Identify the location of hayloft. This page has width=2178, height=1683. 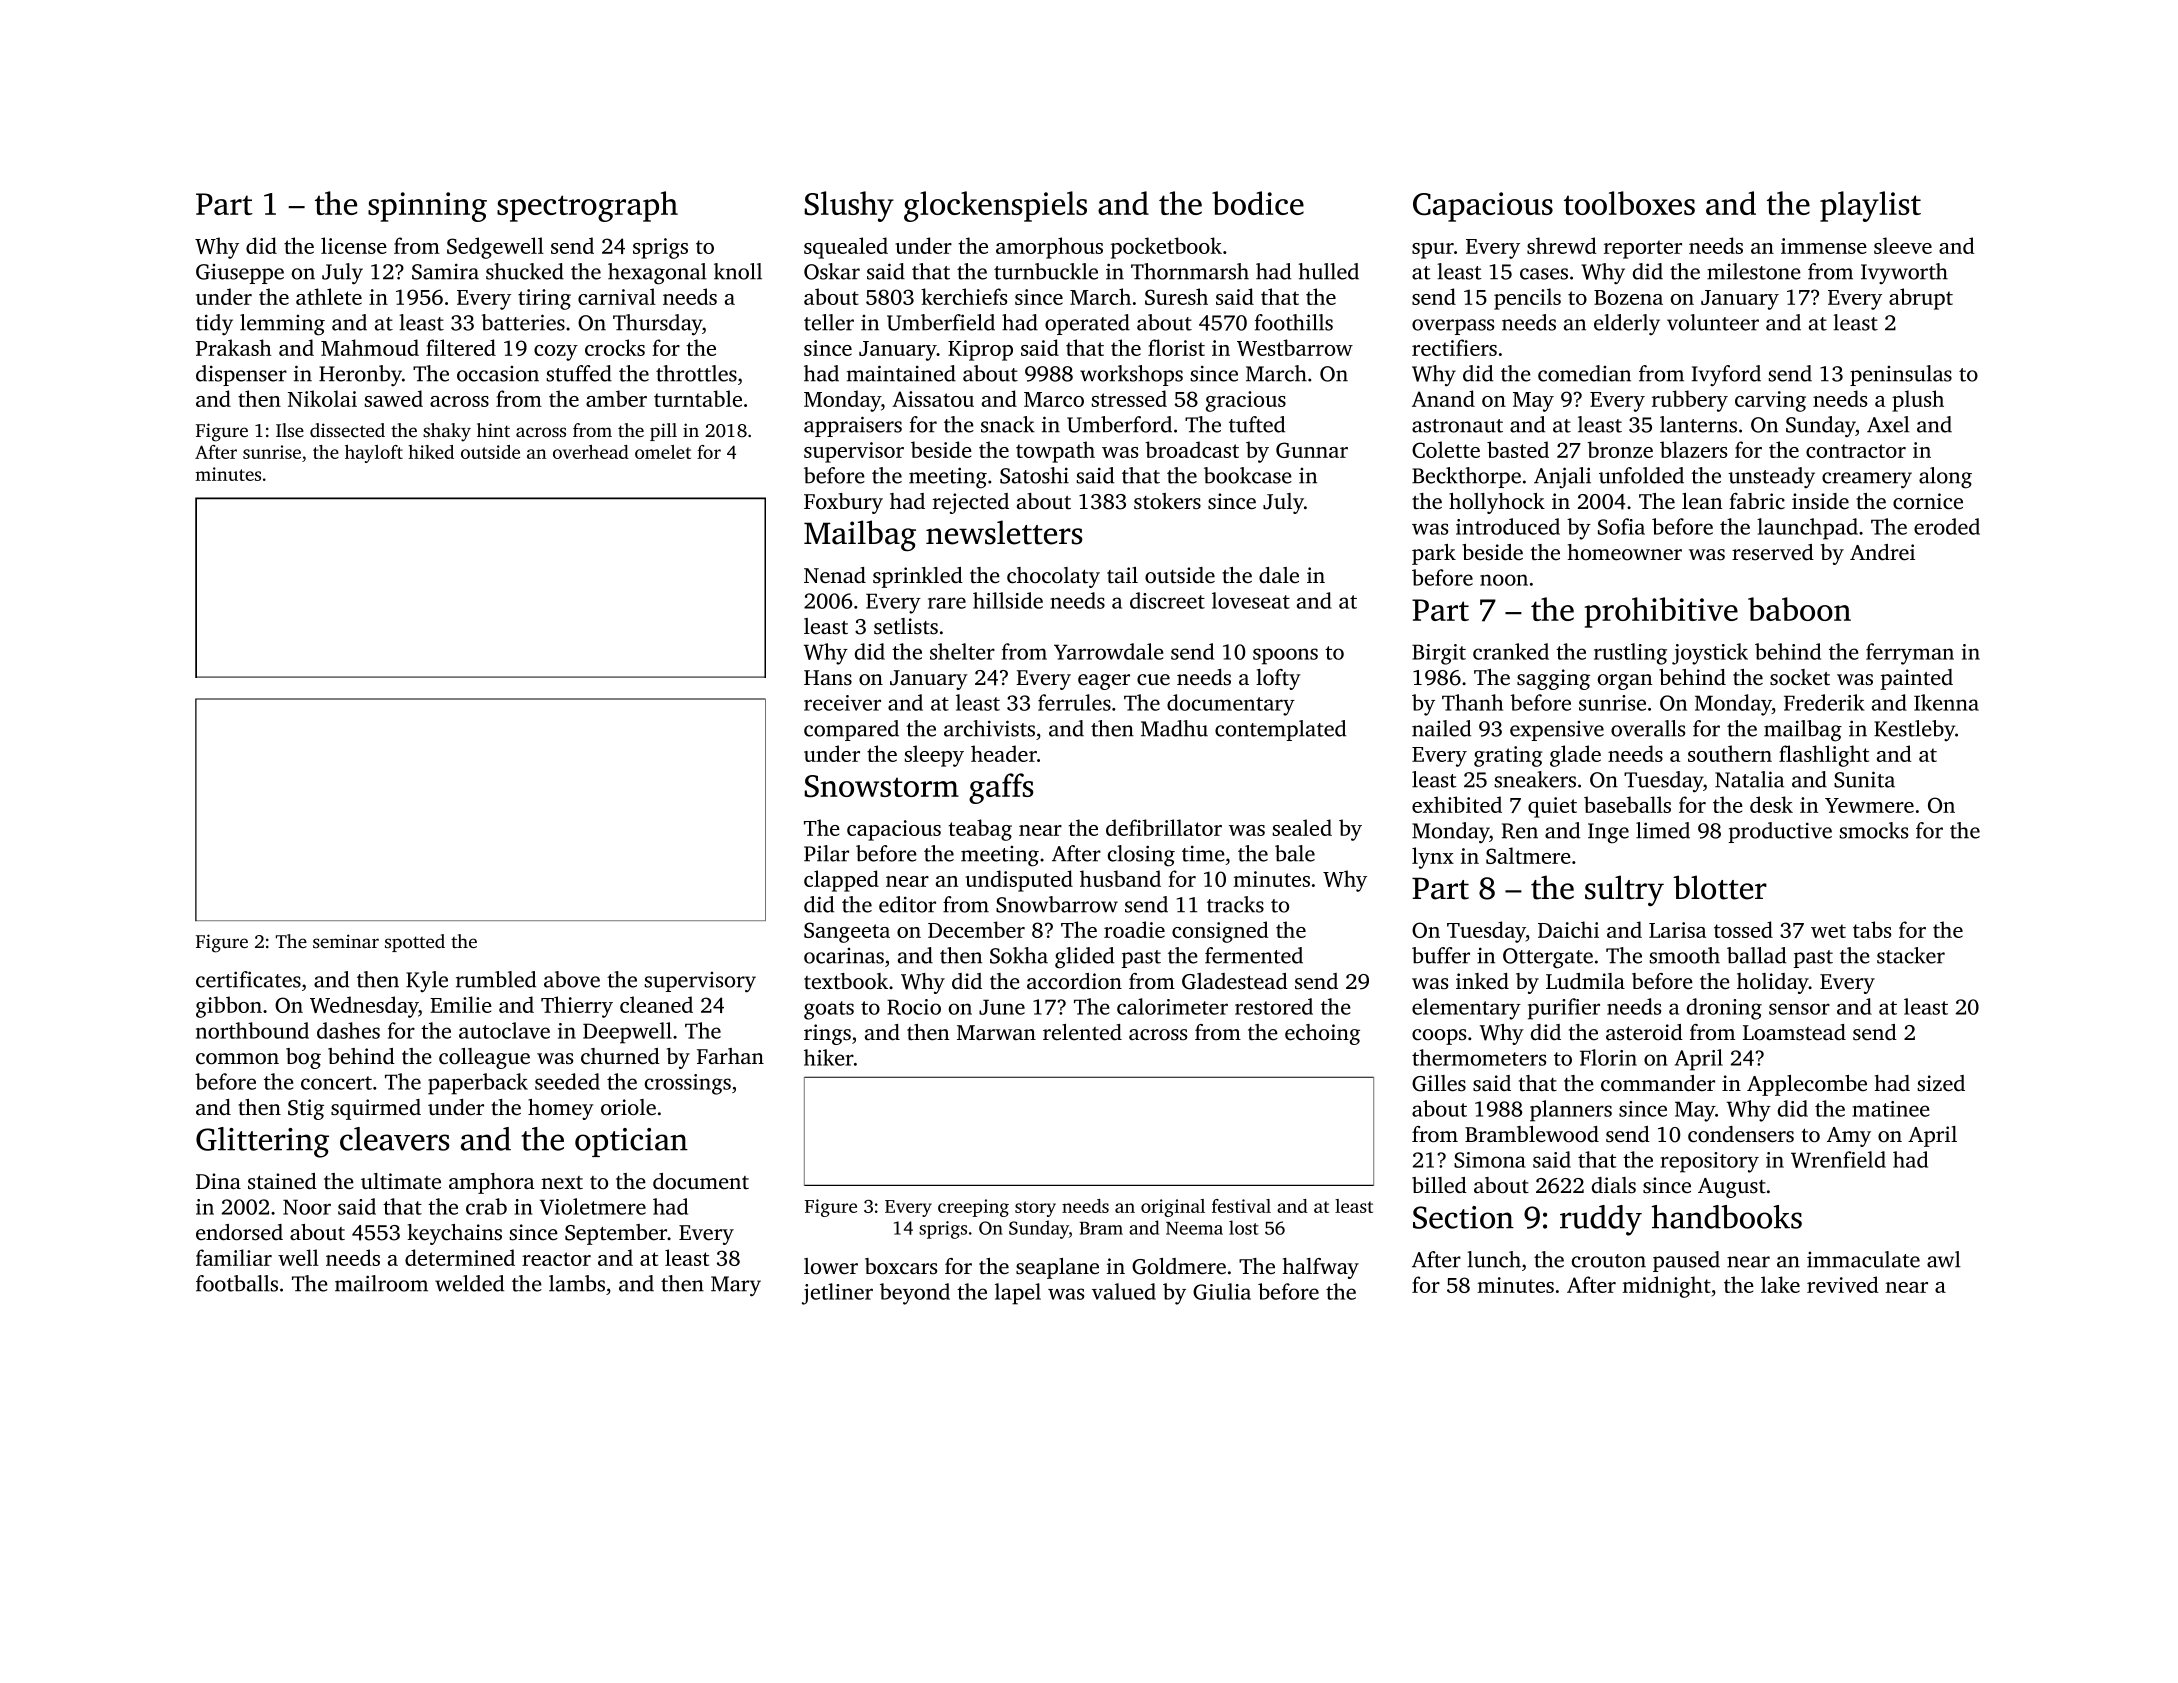
(374, 454).
